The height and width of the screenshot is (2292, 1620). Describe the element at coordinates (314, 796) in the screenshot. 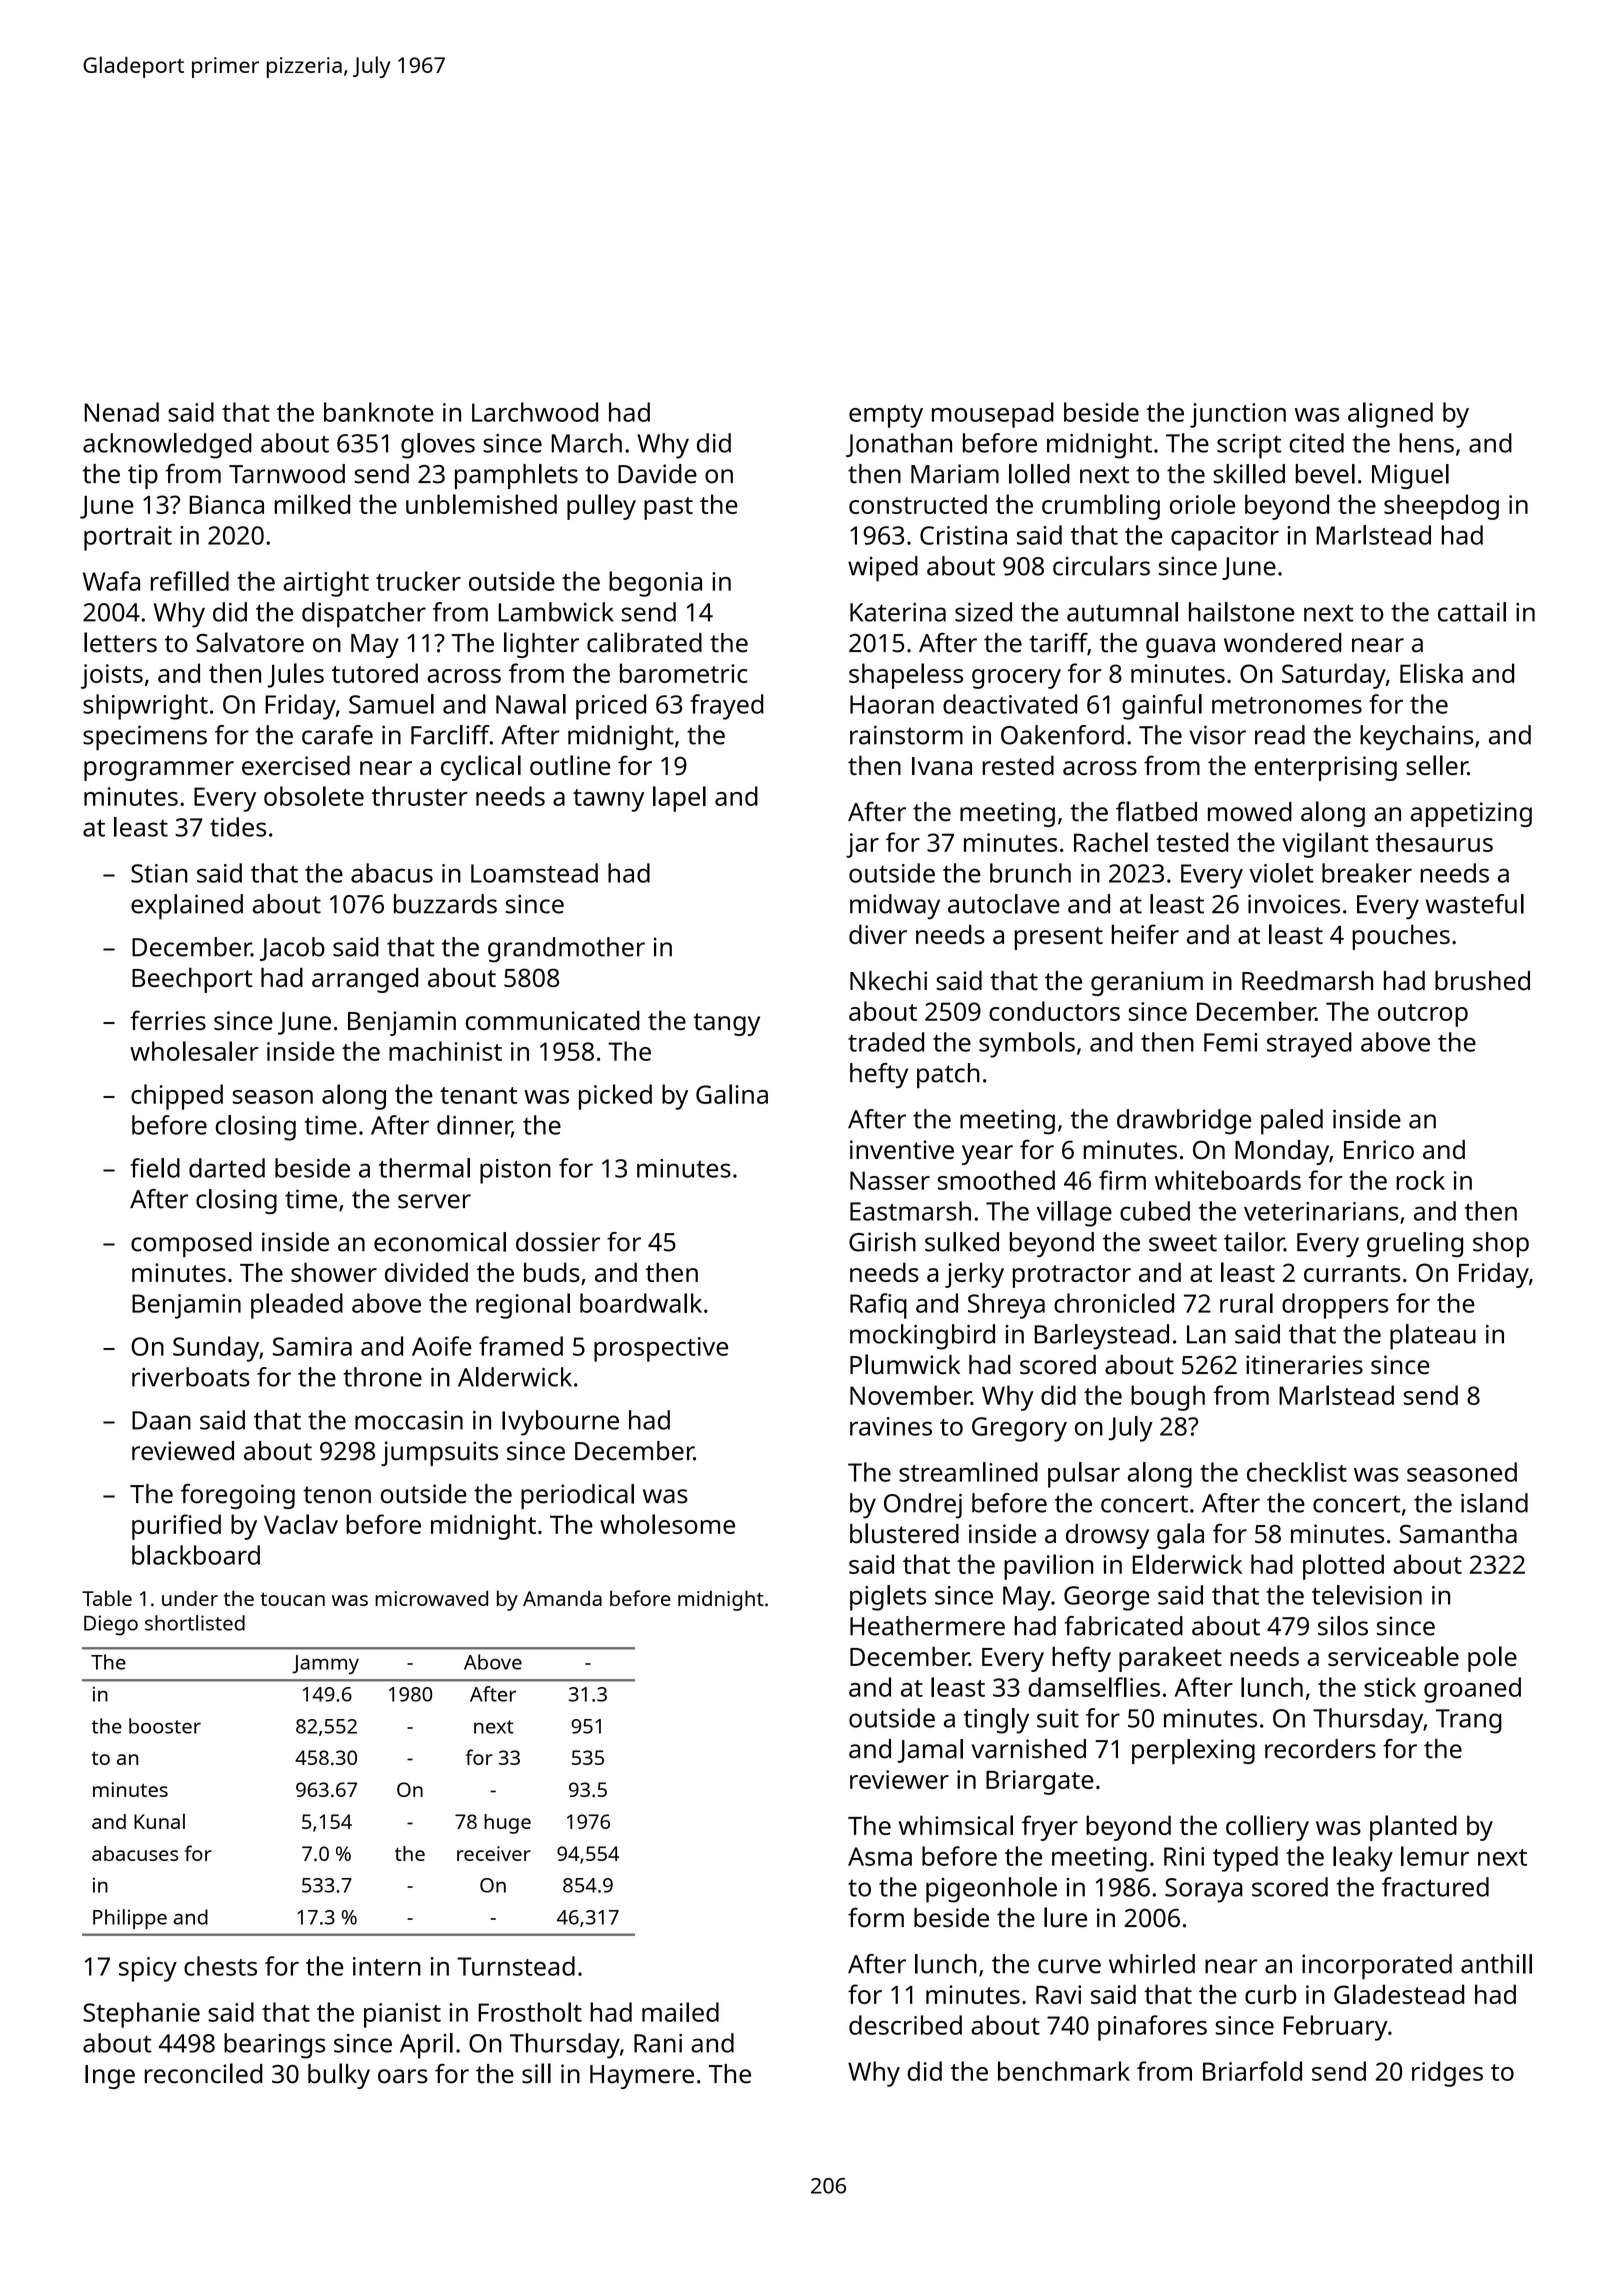

I see `obsolete` at that location.
